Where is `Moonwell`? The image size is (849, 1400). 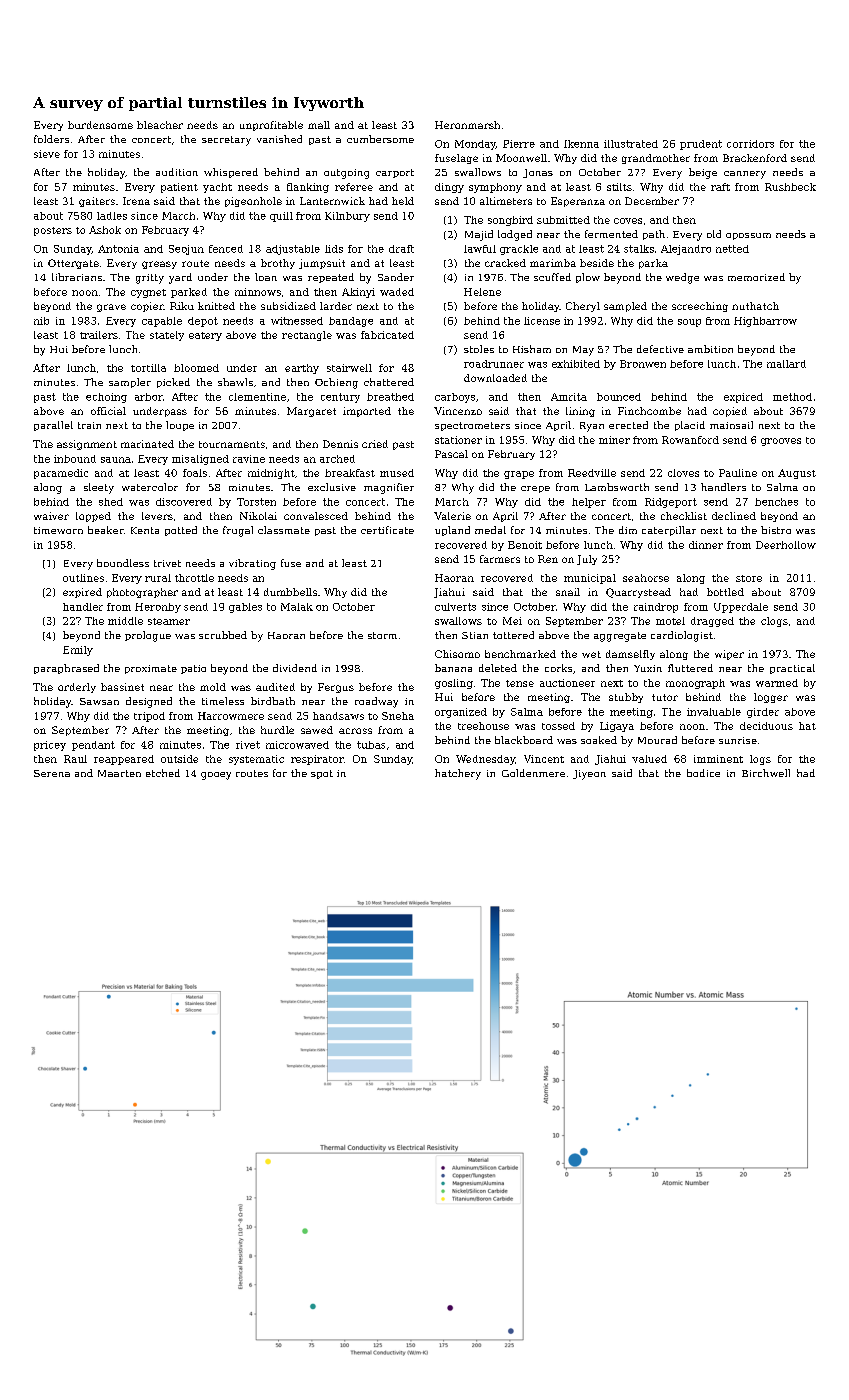
Moonwell is located at coordinates (521, 158).
